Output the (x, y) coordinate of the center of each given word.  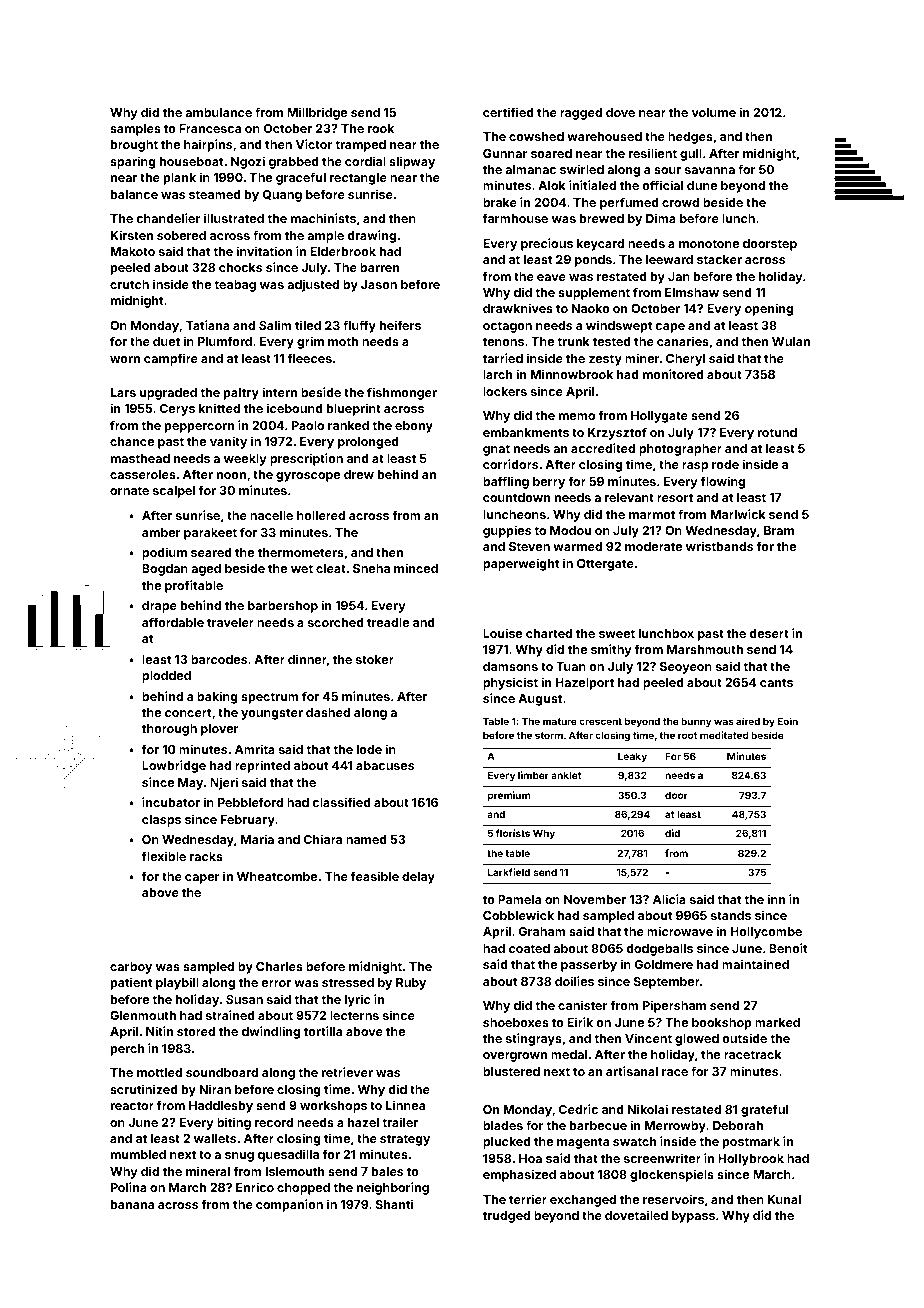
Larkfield (509, 872)
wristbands (719, 546)
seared (211, 552)
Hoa (530, 1158)
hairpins (208, 145)
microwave (680, 931)
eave (551, 277)
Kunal (784, 1199)
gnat (496, 450)
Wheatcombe (277, 876)
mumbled (138, 1154)
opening (769, 309)
